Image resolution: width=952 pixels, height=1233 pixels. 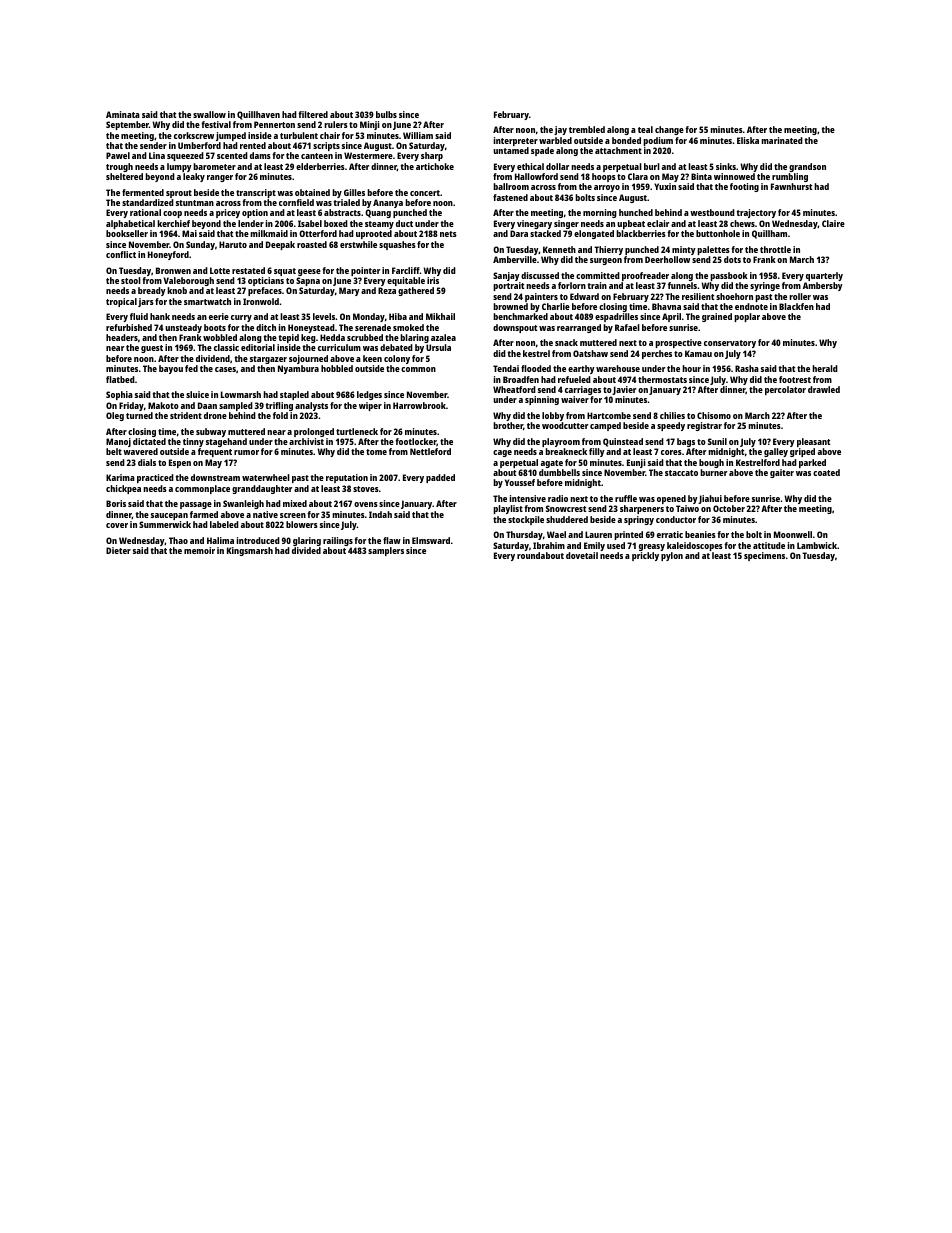 I want to click on refurbished, so click(x=129, y=327).
